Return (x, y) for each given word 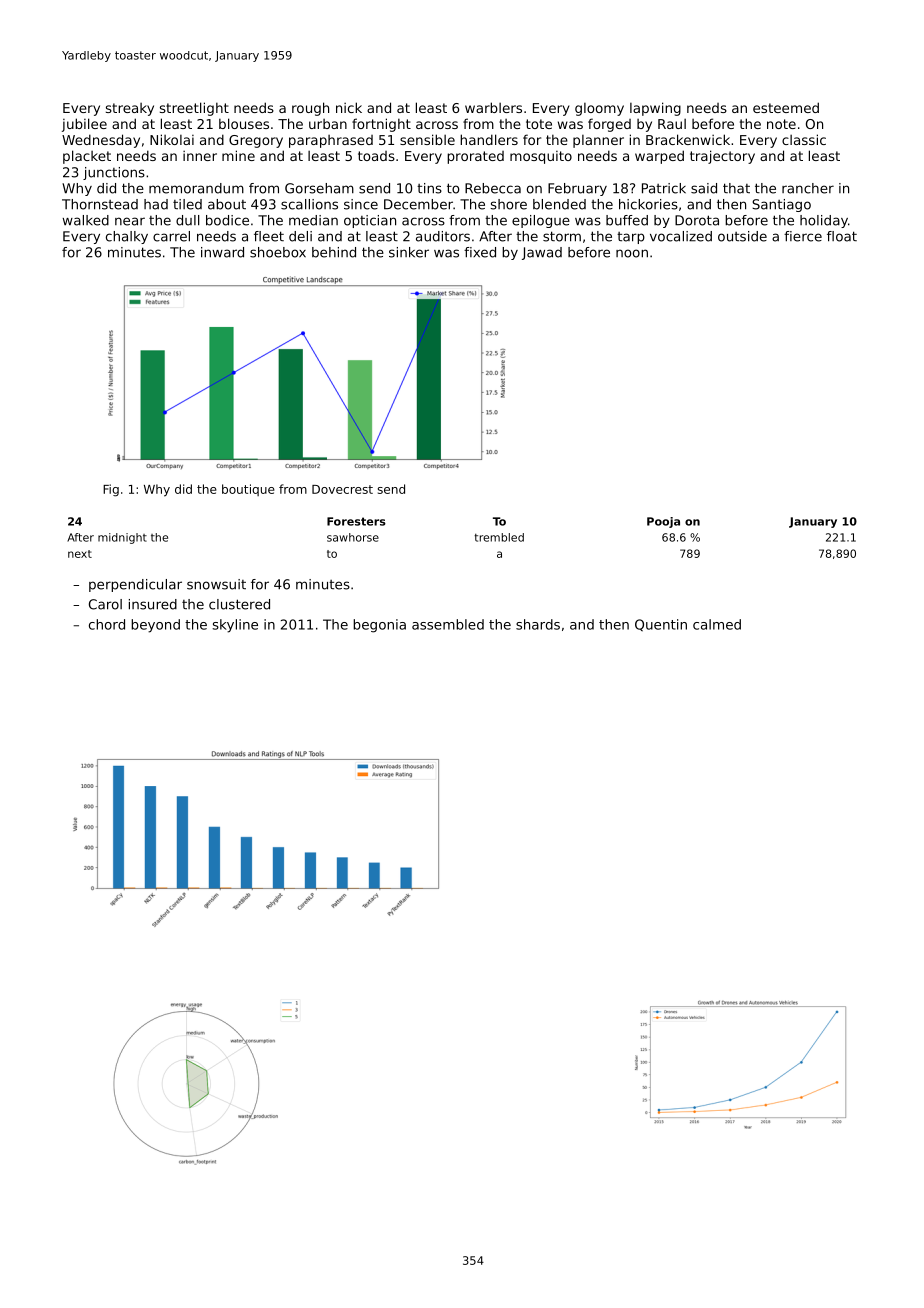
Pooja (663, 522)
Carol (105, 604)
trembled (499, 537)
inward (222, 252)
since (361, 204)
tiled (187, 204)
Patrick (664, 188)
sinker (409, 252)
